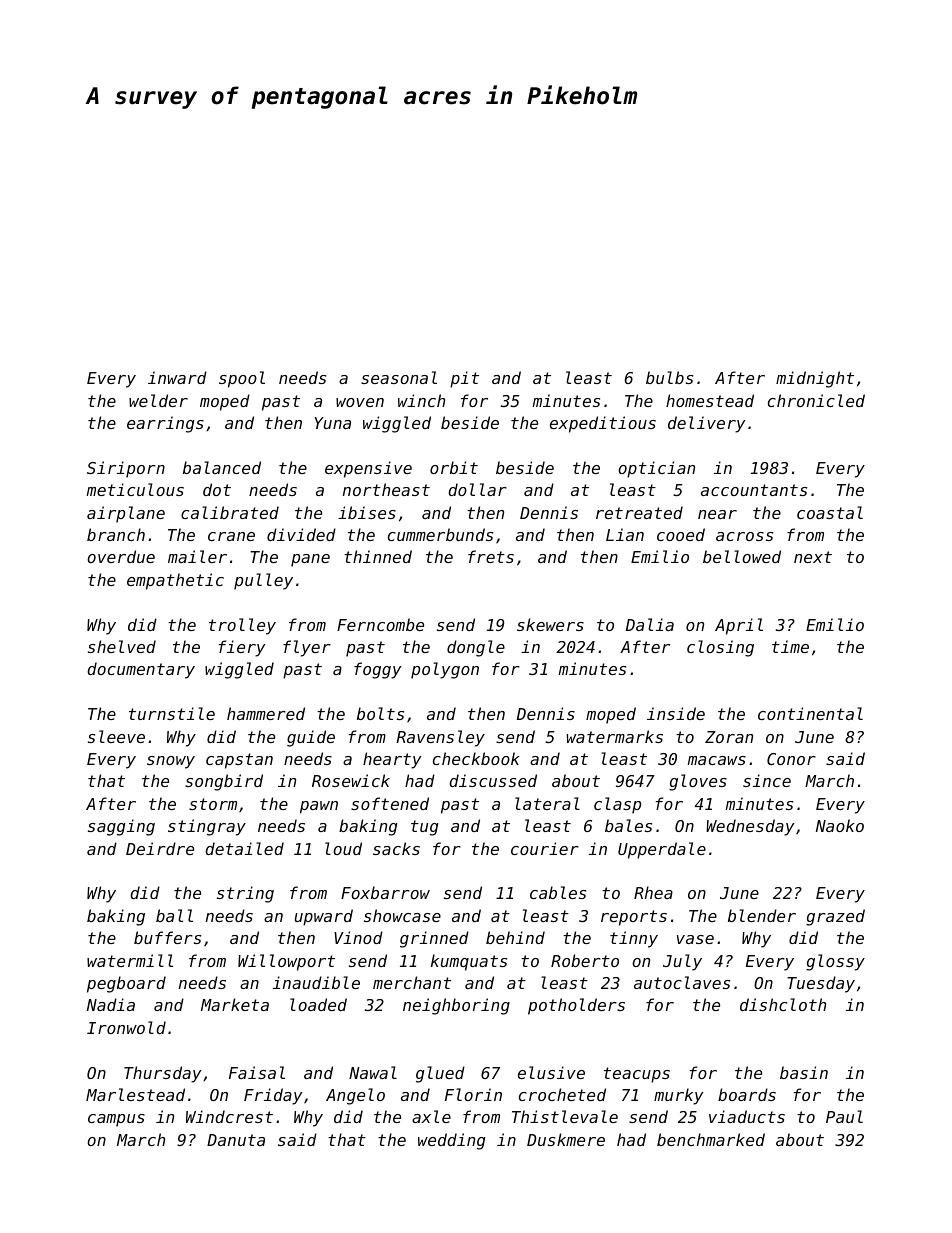  What do you see at coordinates (378, 556) in the image?
I see `thinned` at bounding box center [378, 556].
